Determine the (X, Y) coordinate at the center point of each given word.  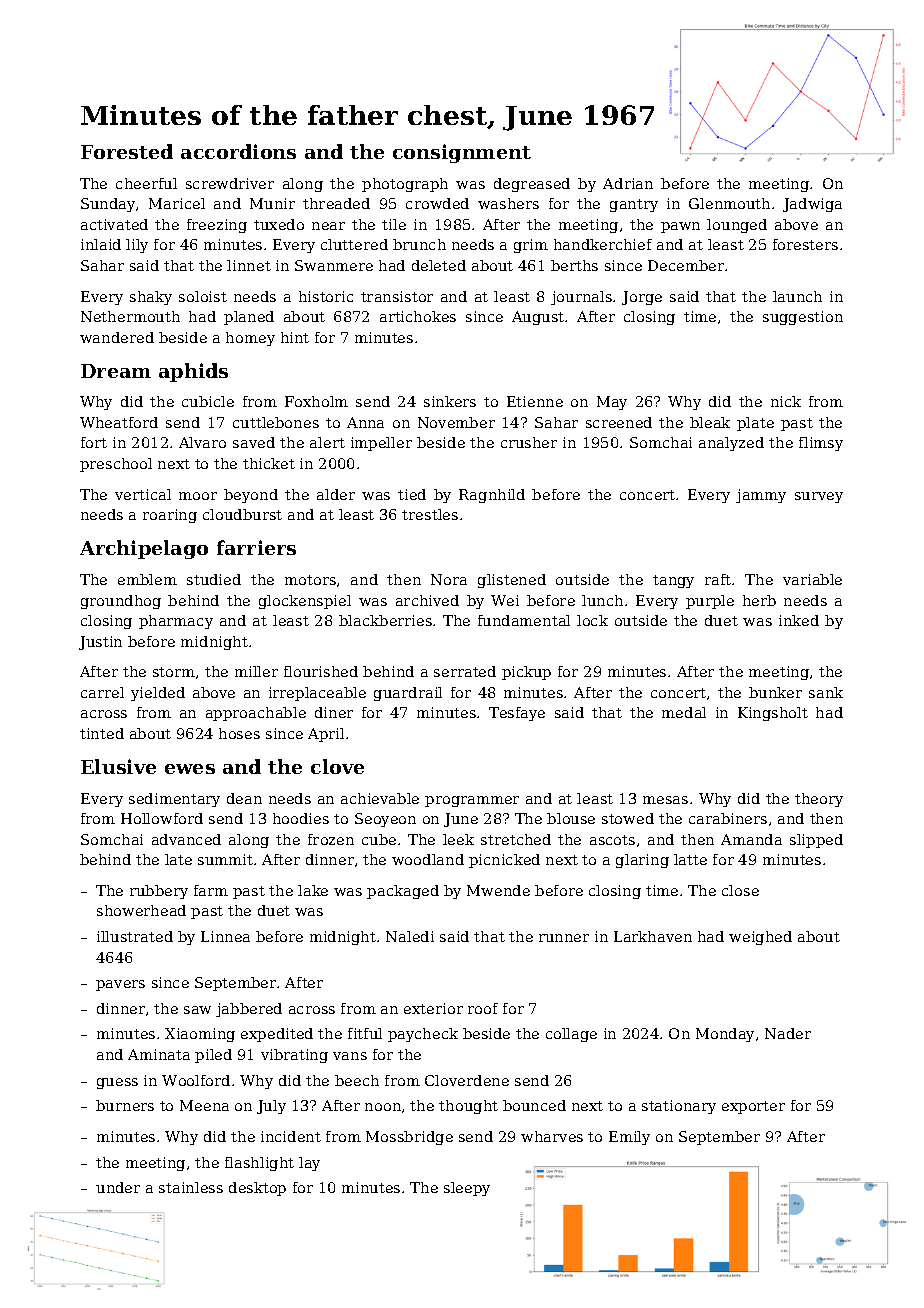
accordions (238, 151)
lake (313, 890)
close (740, 890)
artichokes (418, 316)
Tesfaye (517, 714)
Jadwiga (812, 205)
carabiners (728, 818)
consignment (462, 153)
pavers (120, 985)
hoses (239, 733)
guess (117, 1083)
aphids (193, 372)
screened (619, 422)
